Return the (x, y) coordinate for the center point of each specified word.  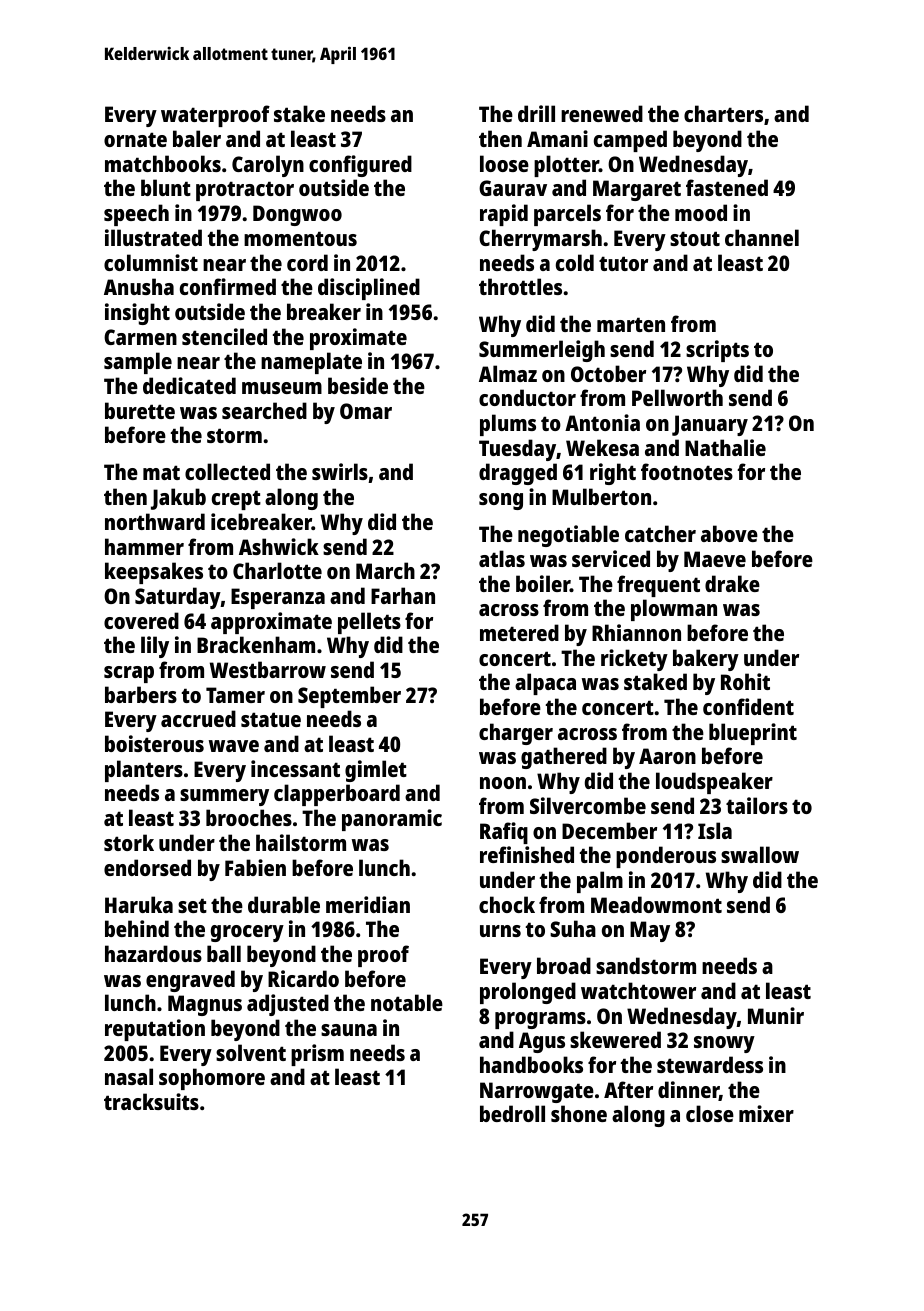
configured (360, 166)
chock (507, 904)
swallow (760, 854)
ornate (135, 139)
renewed (602, 113)
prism (317, 1055)
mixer (766, 1113)
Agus (542, 1042)
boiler (543, 583)
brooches (249, 817)
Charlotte (277, 570)
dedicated (189, 385)
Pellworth (677, 397)
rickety (634, 660)
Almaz (508, 373)
